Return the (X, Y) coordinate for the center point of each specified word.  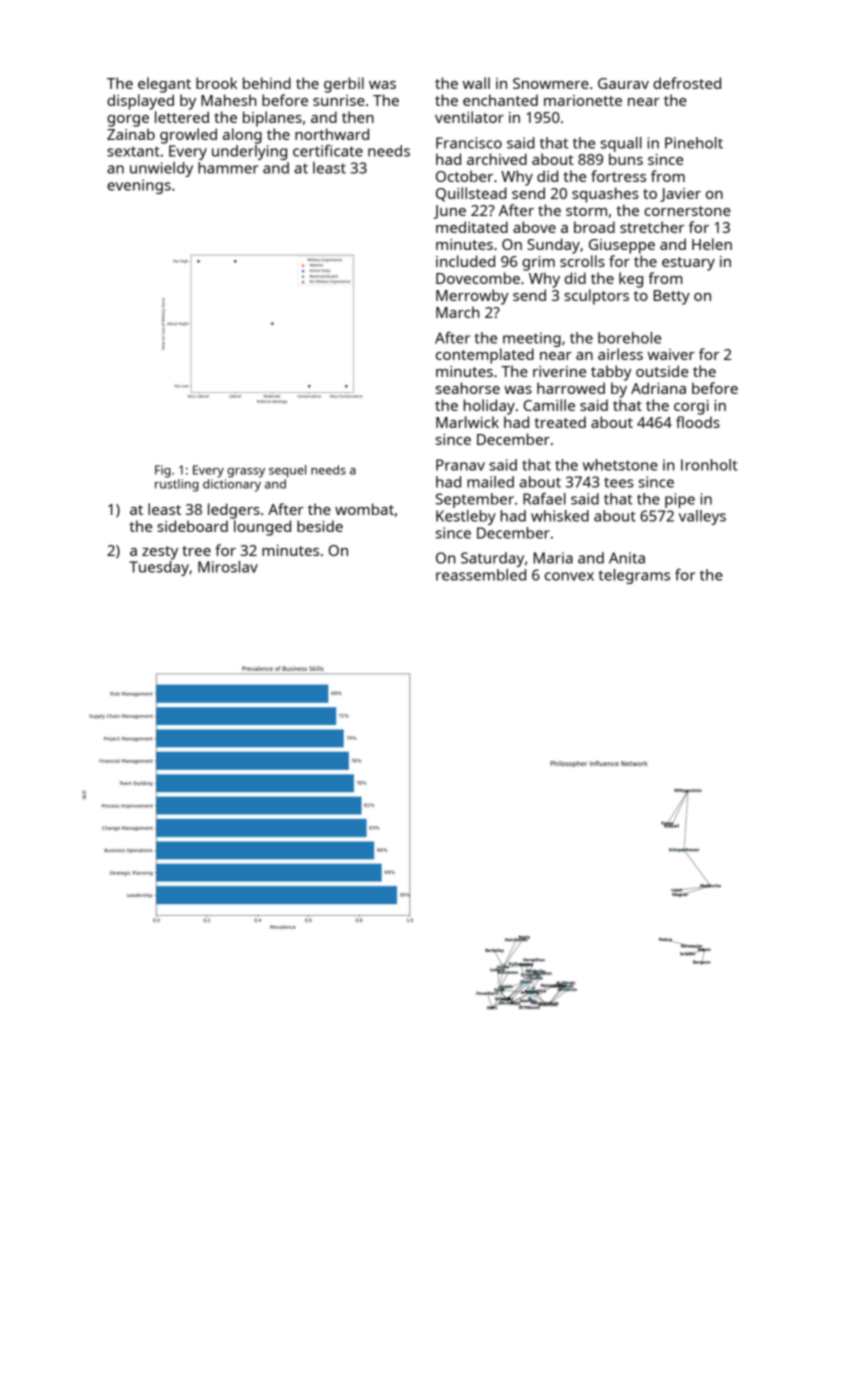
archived (497, 159)
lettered (182, 117)
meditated (472, 227)
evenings (139, 186)
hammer (228, 168)
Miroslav (228, 567)
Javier (680, 195)
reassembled (481, 575)
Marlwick (467, 422)
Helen (712, 244)
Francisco (469, 143)
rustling (177, 485)
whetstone (620, 465)
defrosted (687, 83)
